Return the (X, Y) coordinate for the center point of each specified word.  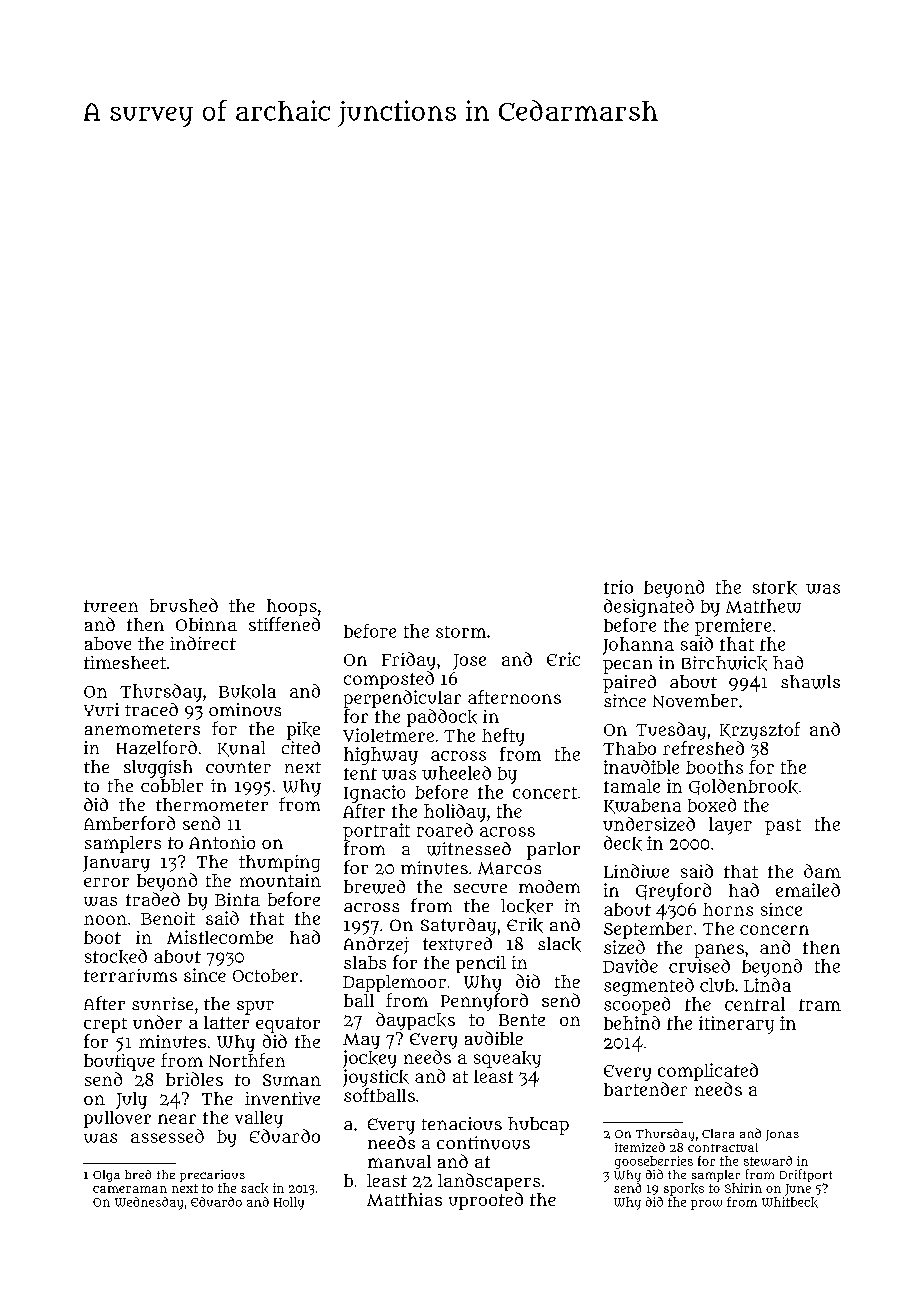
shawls (810, 682)
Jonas (782, 1135)
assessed (167, 1136)
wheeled (456, 773)
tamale (632, 786)
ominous (245, 709)
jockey (369, 1059)
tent (360, 774)
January (116, 864)
